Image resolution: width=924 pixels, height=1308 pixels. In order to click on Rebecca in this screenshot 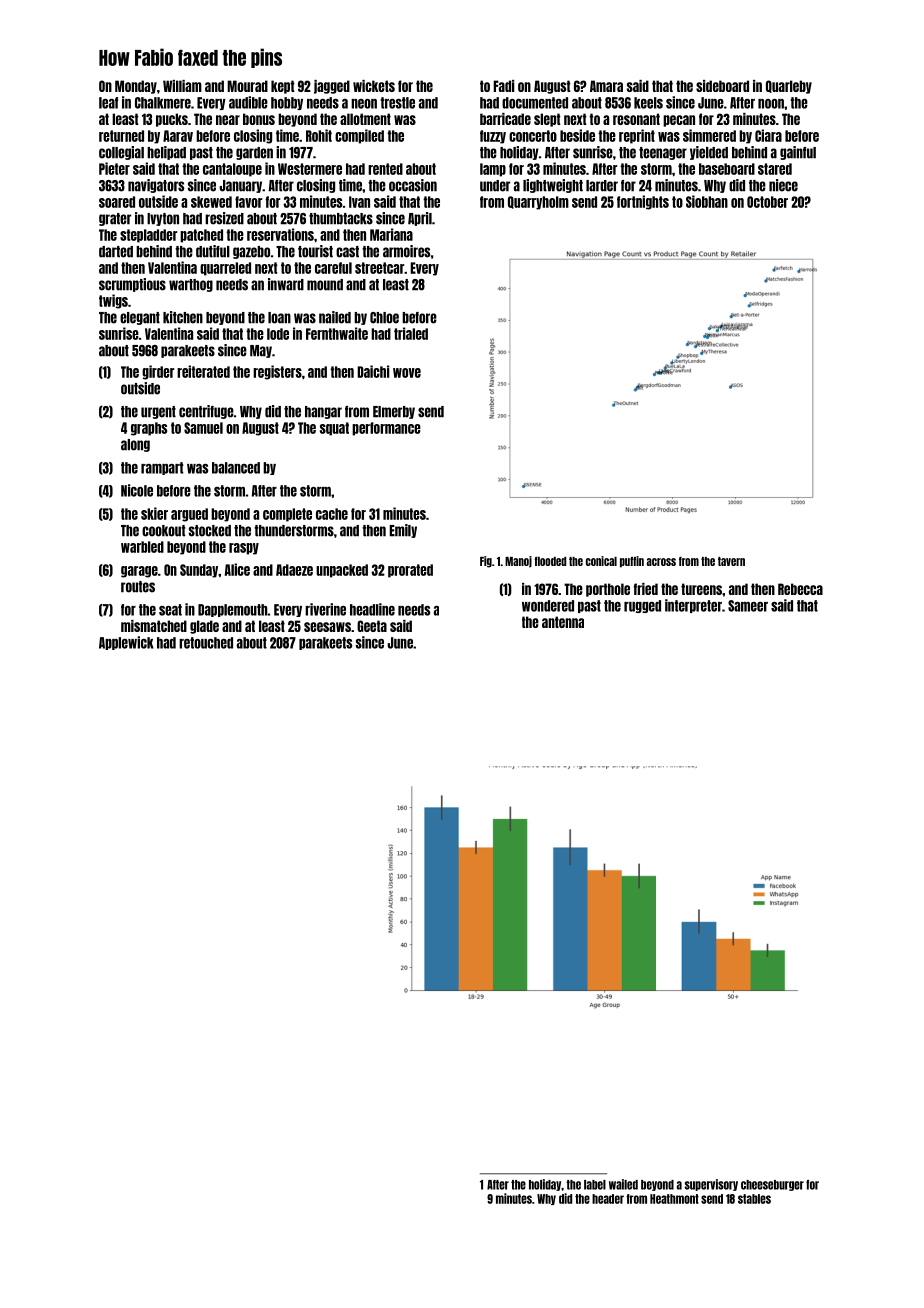, I will do `click(800, 589)`.
